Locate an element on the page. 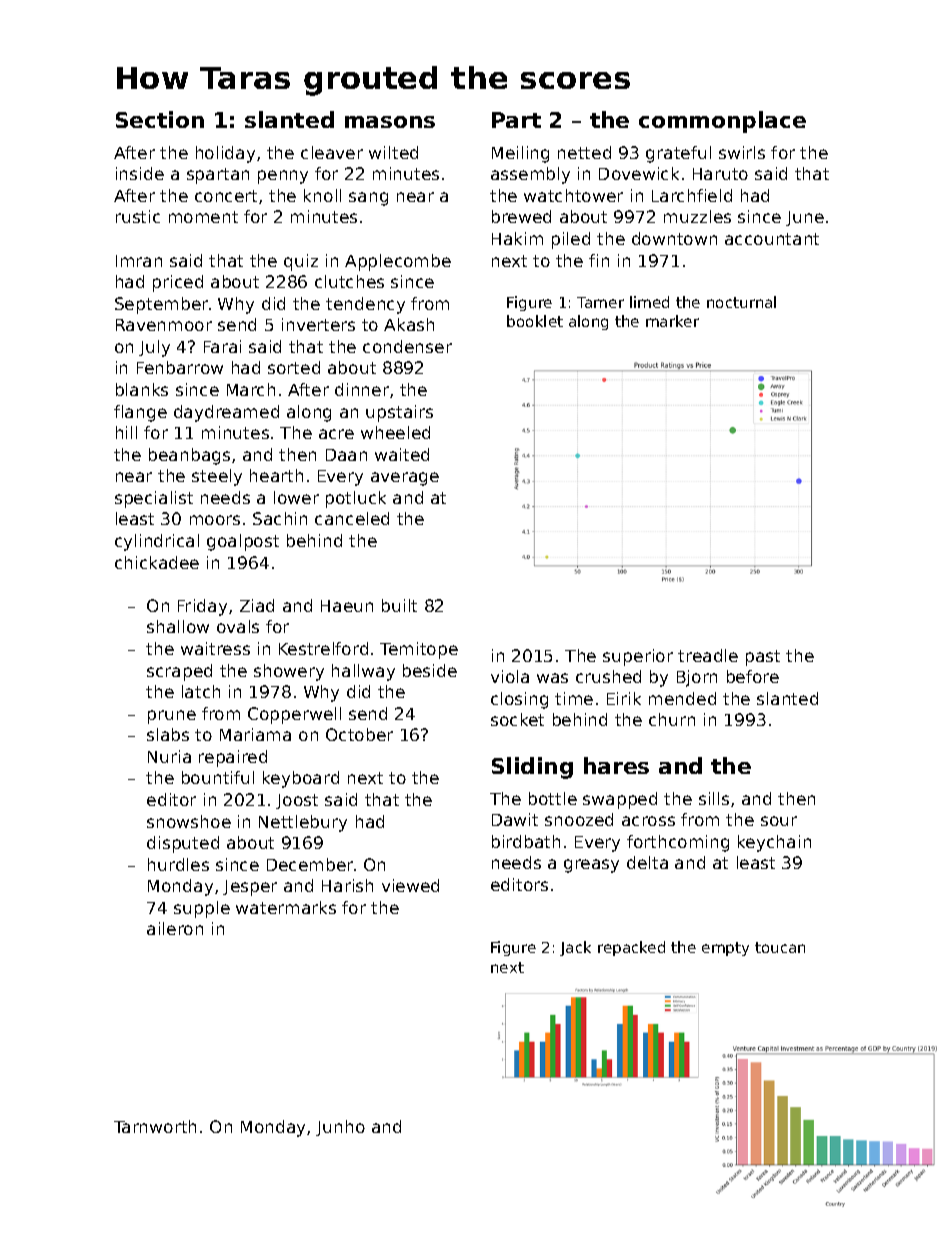  repaired is located at coordinates (233, 758).
